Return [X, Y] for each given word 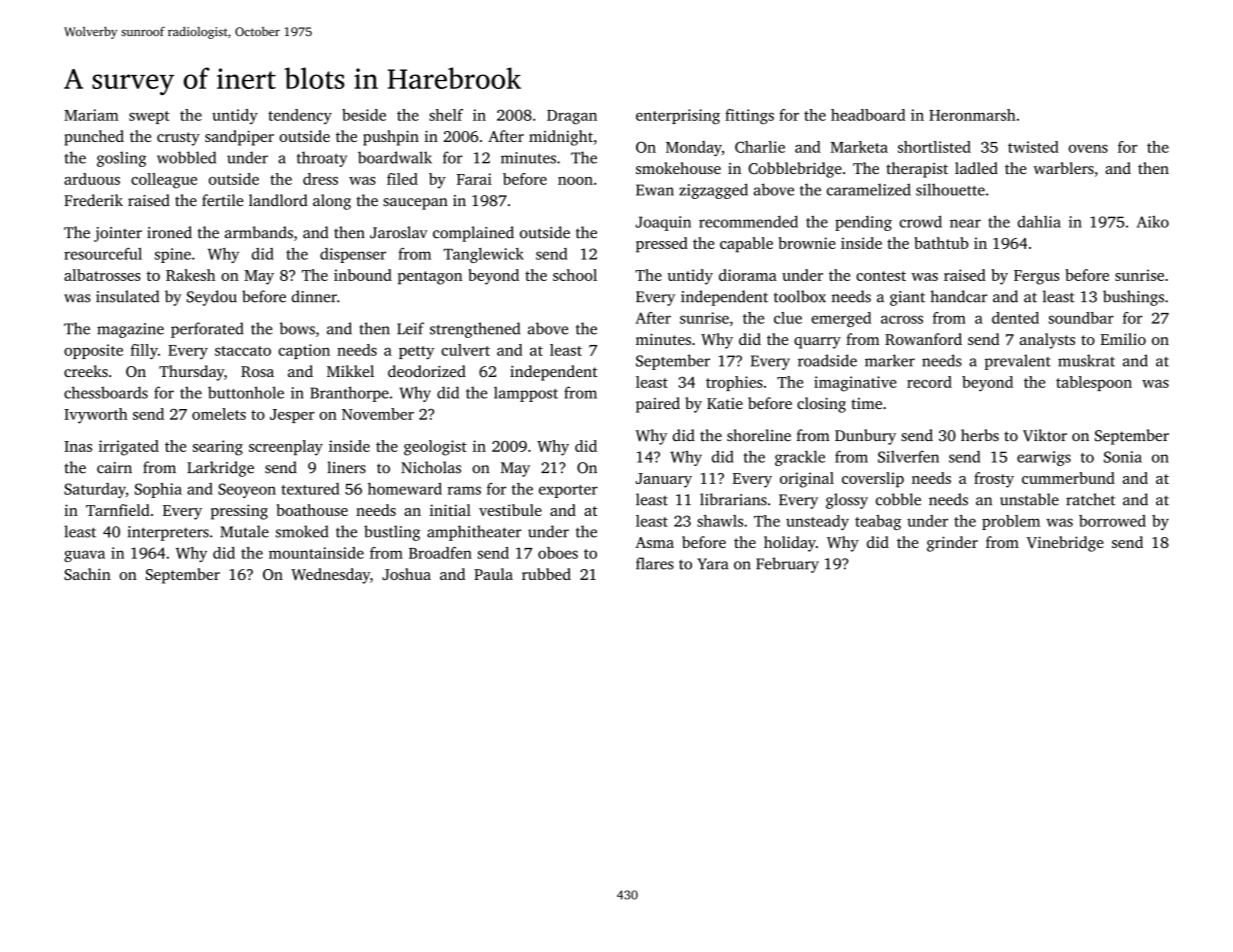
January [664, 480]
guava [84, 556]
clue [788, 318]
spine [173, 255]
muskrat [1086, 360]
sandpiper [239, 138]
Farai [474, 179]
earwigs [1044, 458]
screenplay [286, 448]
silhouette [950, 189]
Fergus [1036, 277]
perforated [207, 330]
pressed [662, 245]
